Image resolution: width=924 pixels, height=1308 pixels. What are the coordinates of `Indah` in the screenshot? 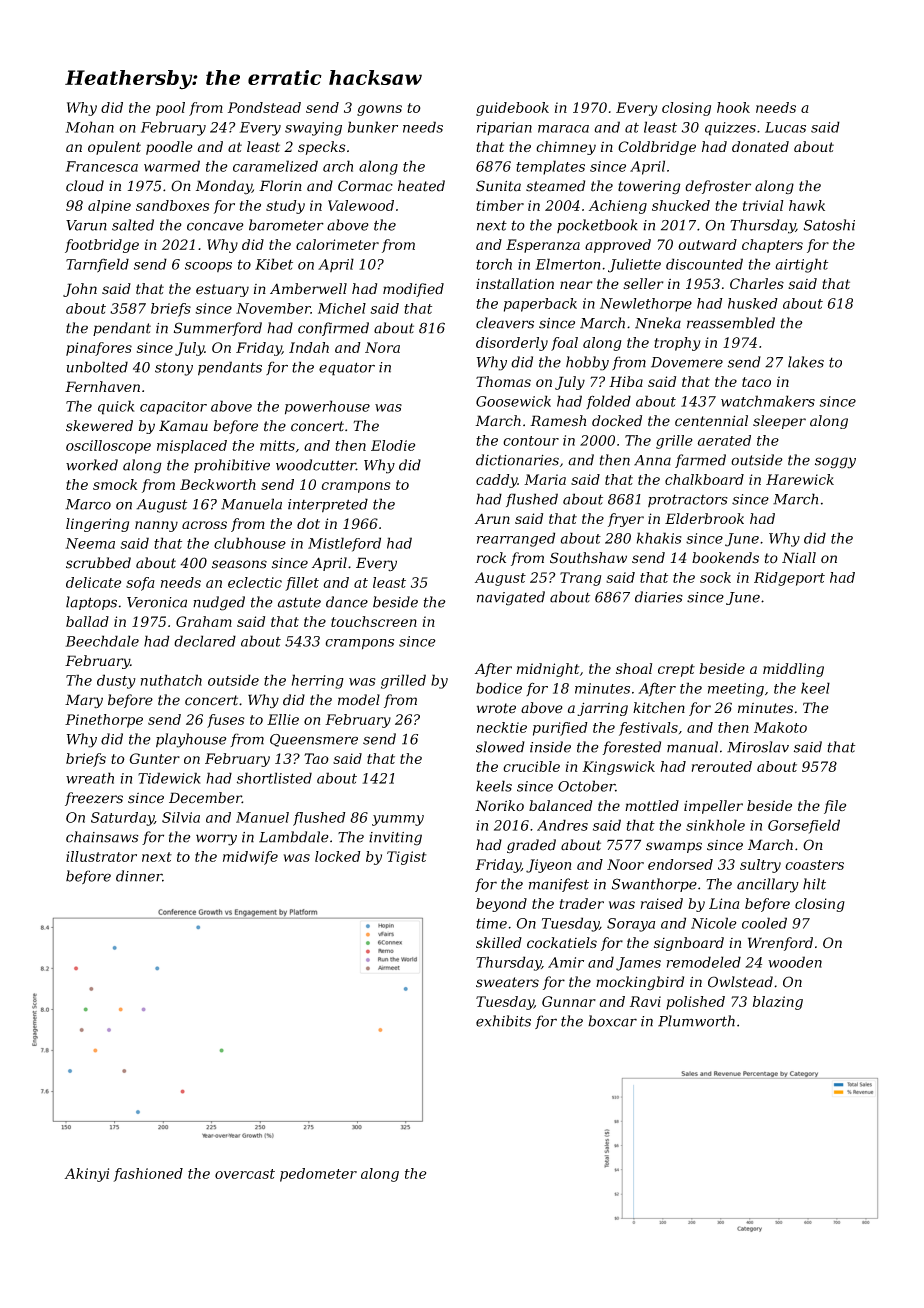 It's located at (309, 347).
